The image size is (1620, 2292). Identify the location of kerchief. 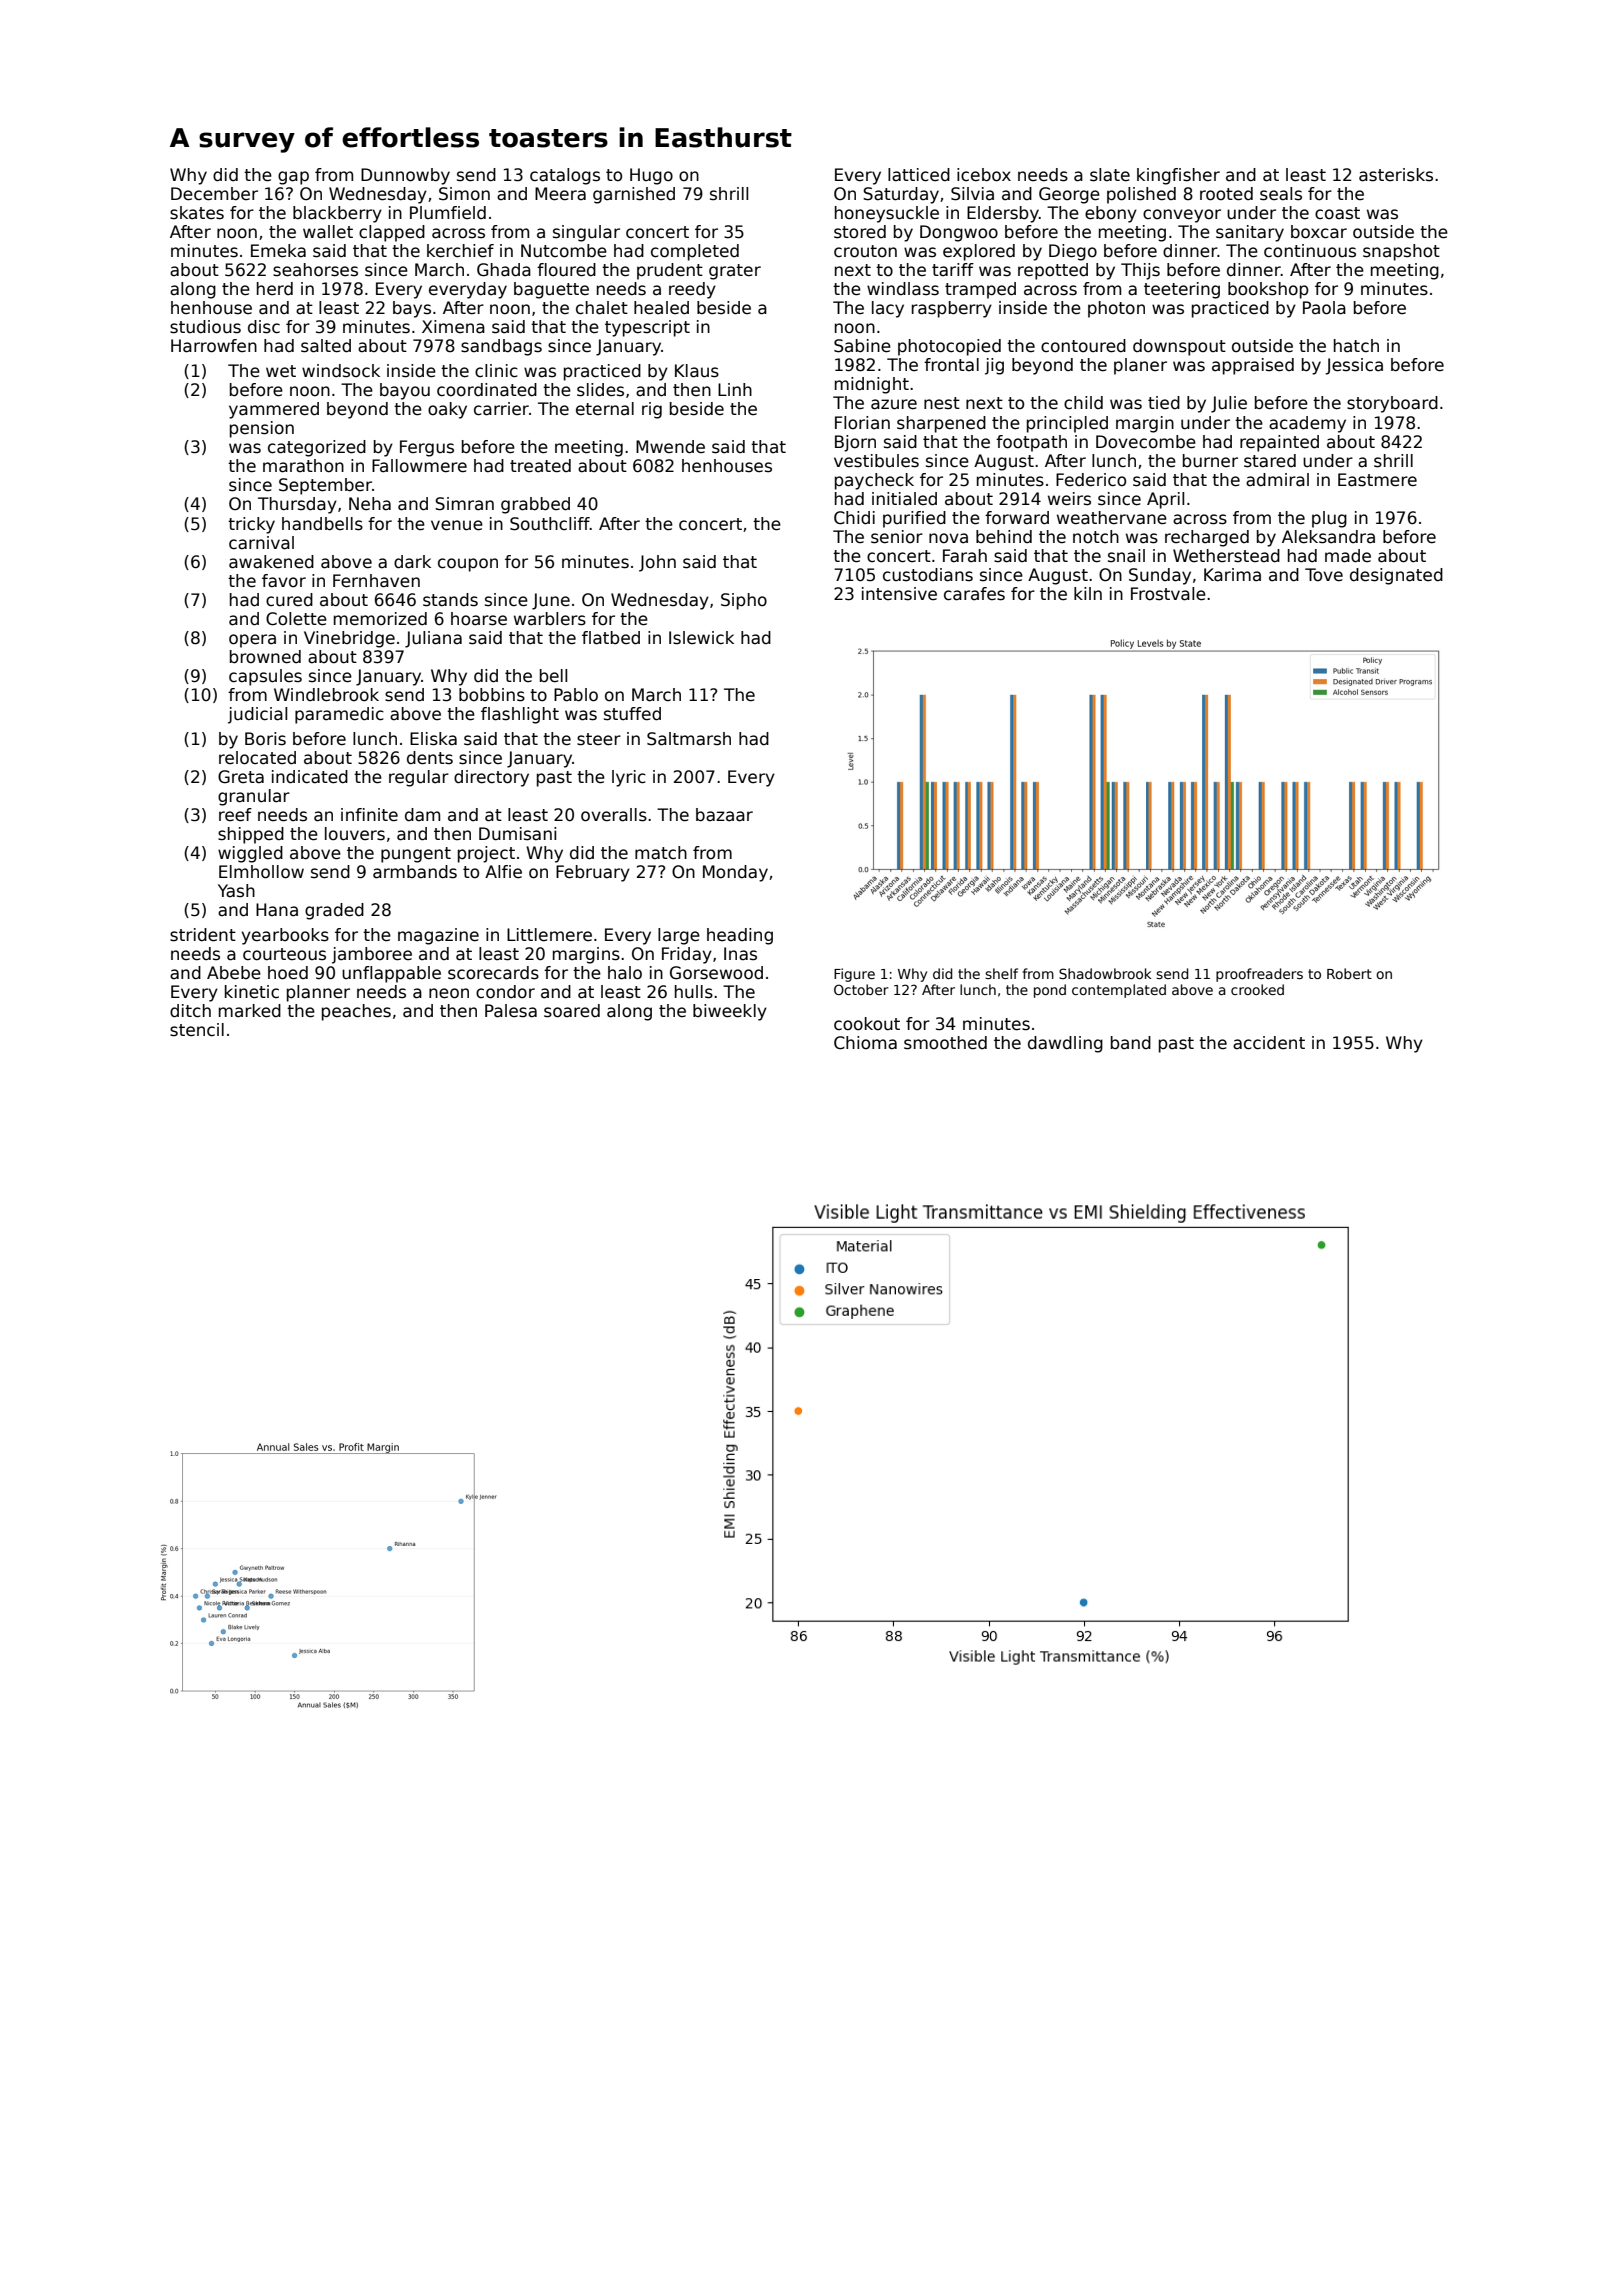
(460, 251).
